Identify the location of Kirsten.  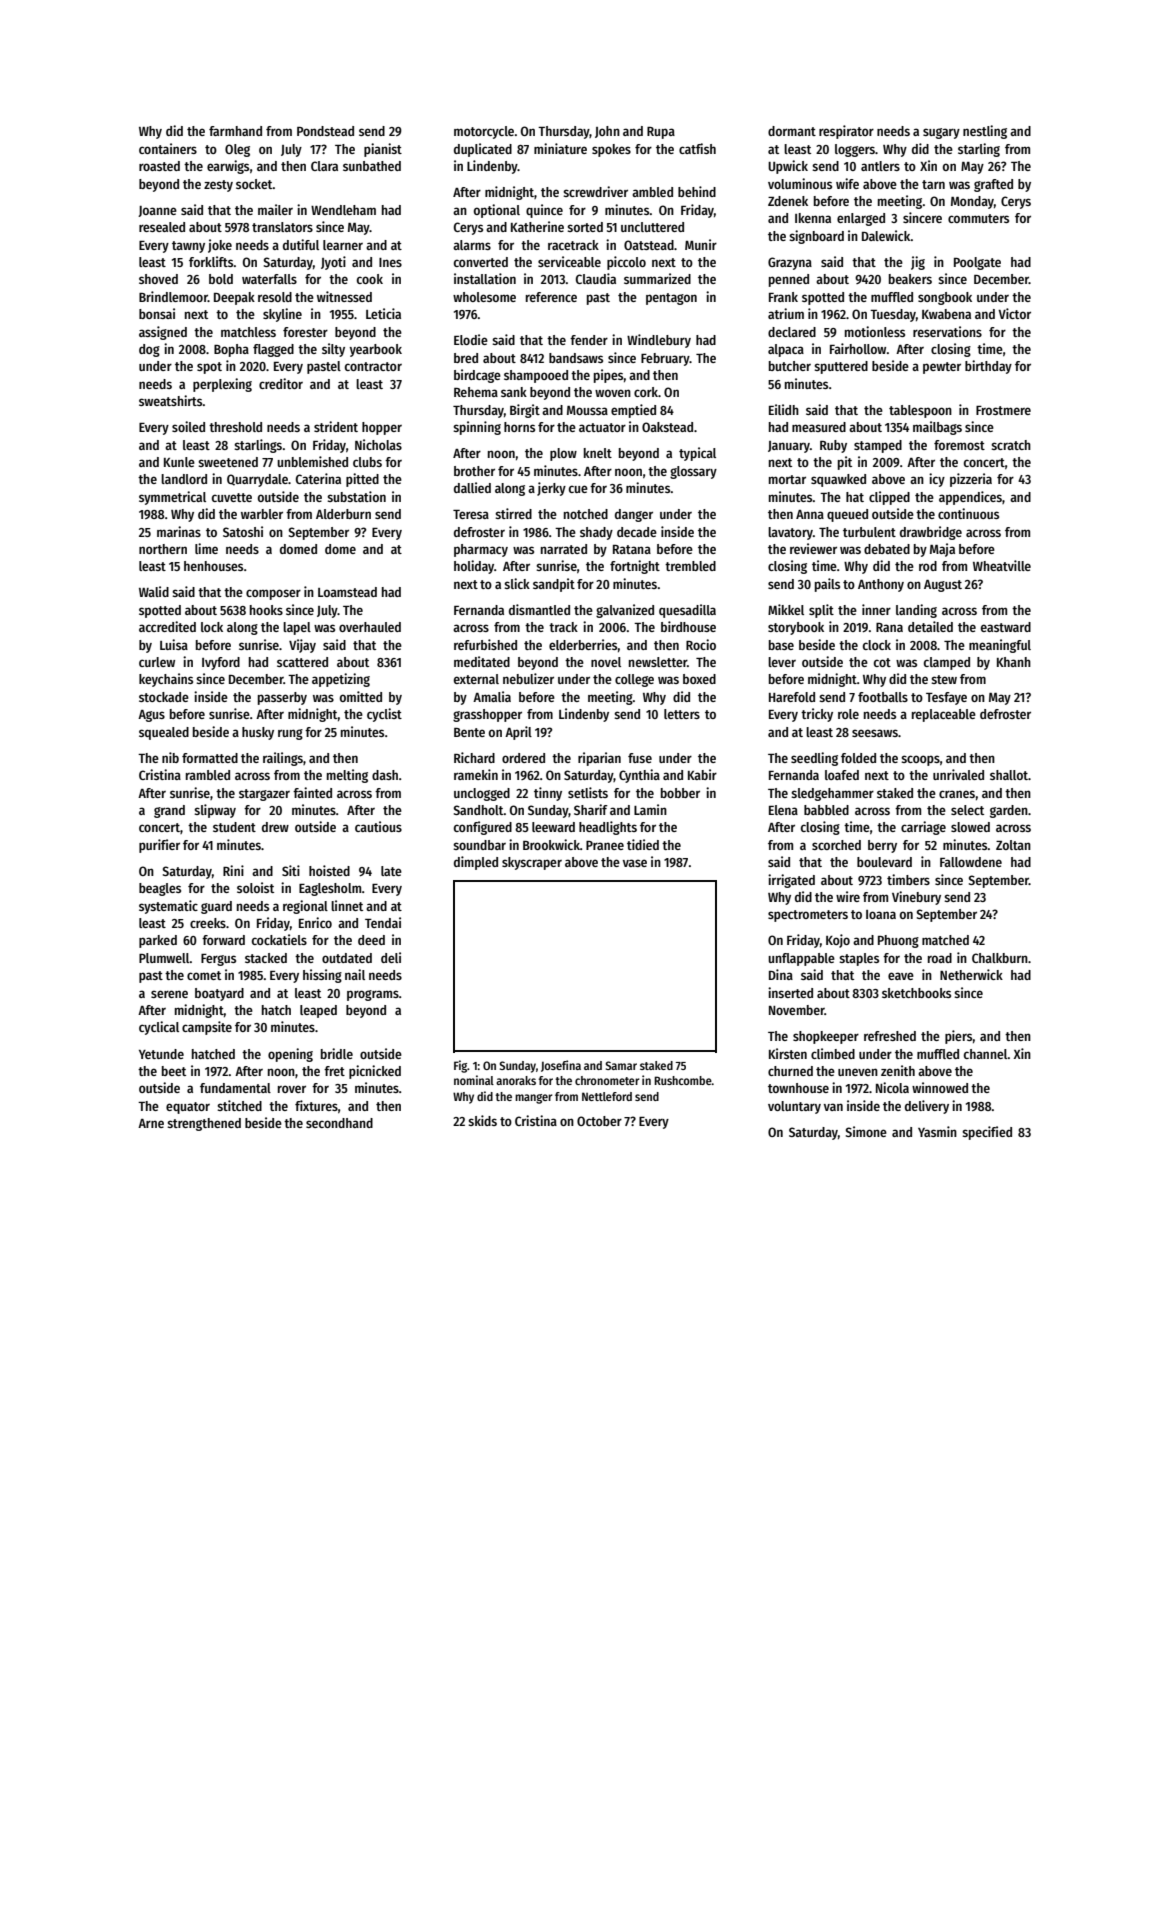
(788, 1053).
